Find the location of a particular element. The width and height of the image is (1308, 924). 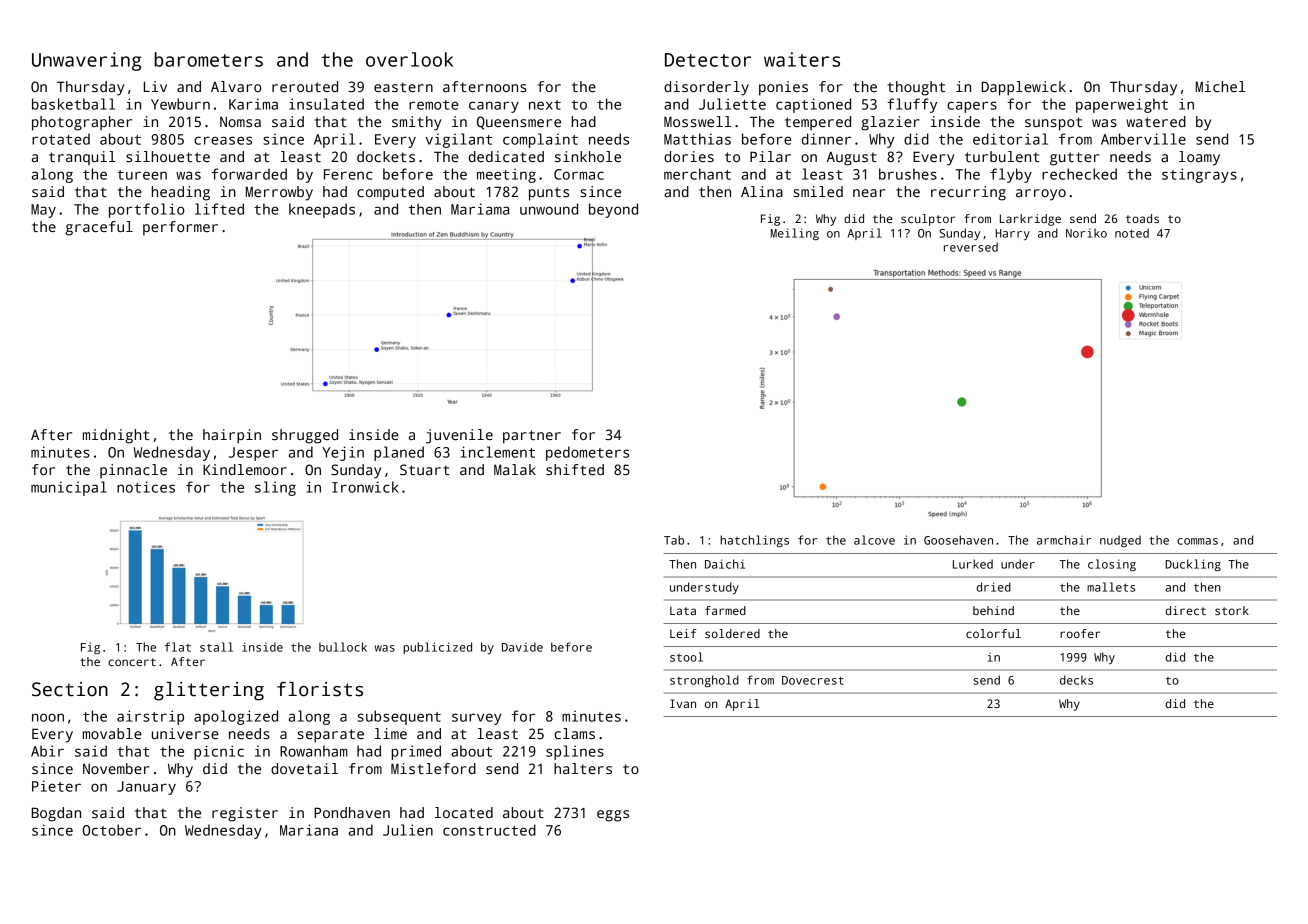

behind is located at coordinates (993, 610).
